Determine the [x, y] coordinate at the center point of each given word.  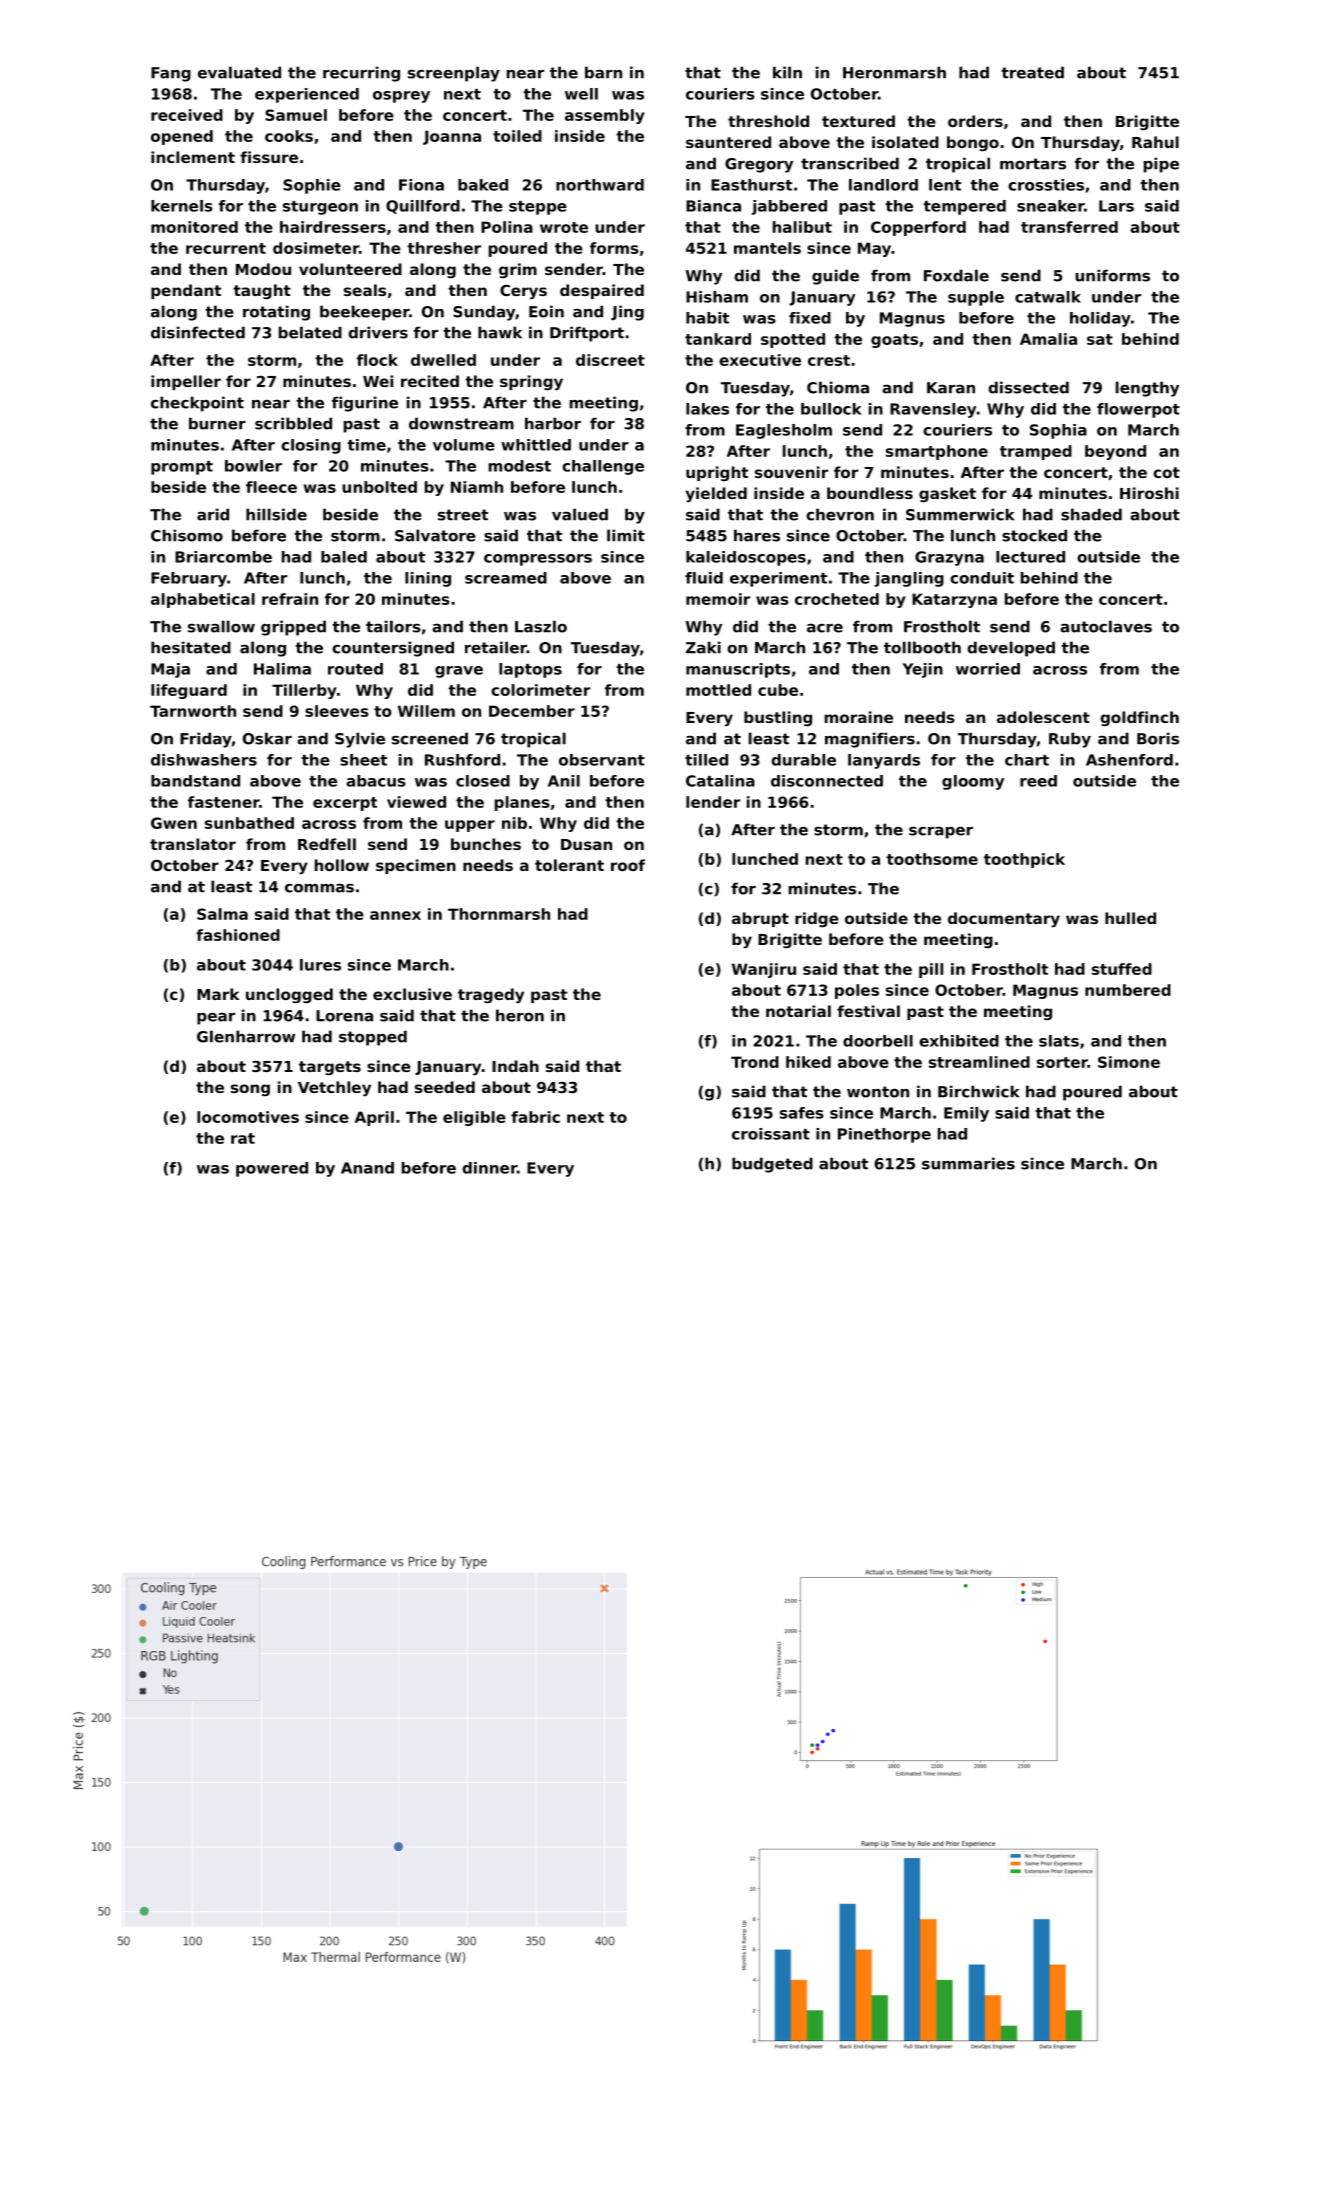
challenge [603, 467]
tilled [706, 760]
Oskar [267, 738]
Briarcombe [223, 557]
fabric [535, 1117]
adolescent [1043, 717]
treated [1032, 72]
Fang [171, 74]
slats [1059, 1041]
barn [603, 72]
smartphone [937, 452]
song [250, 1090]
